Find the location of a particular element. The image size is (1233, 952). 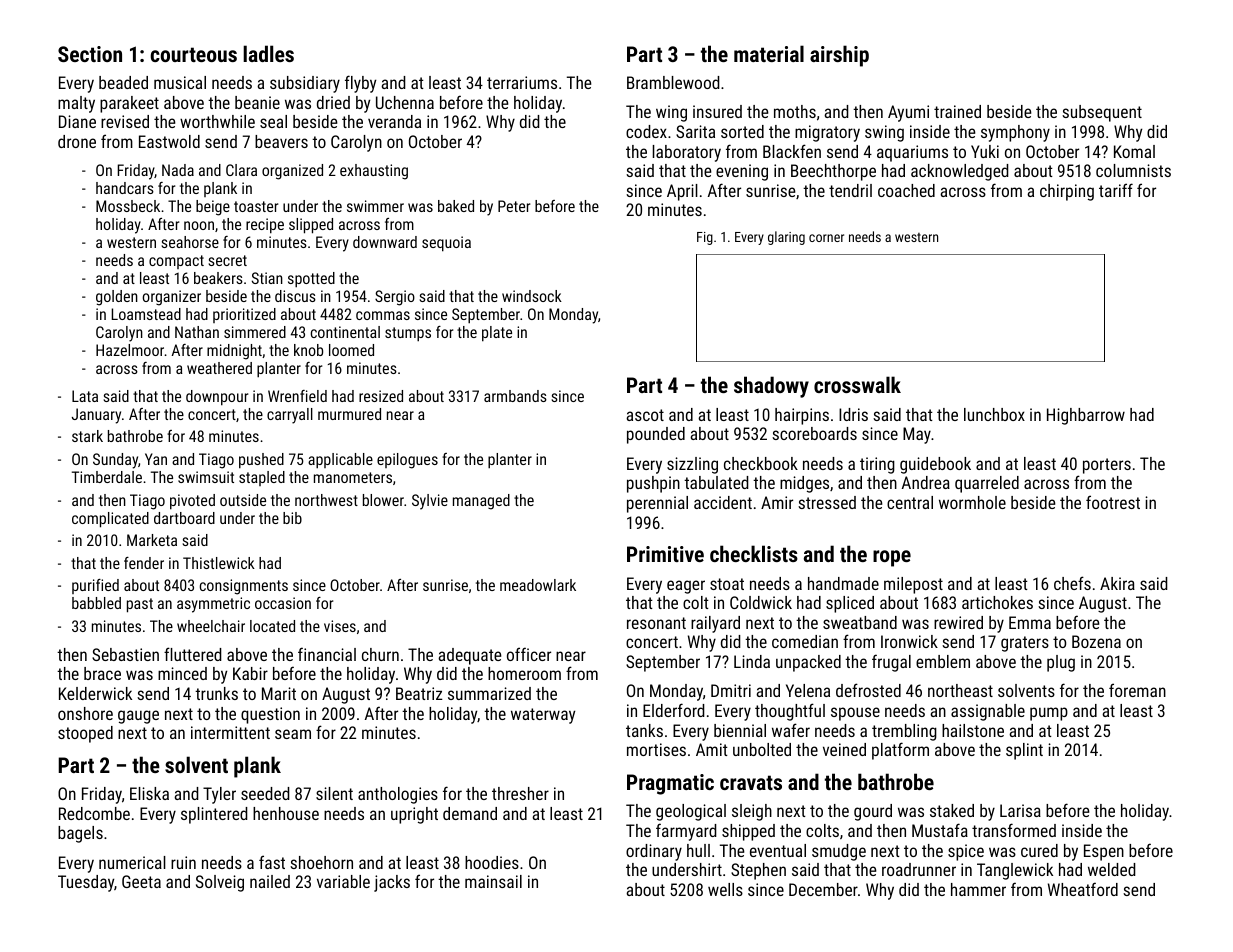

Eliska is located at coordinates (149, 793).
